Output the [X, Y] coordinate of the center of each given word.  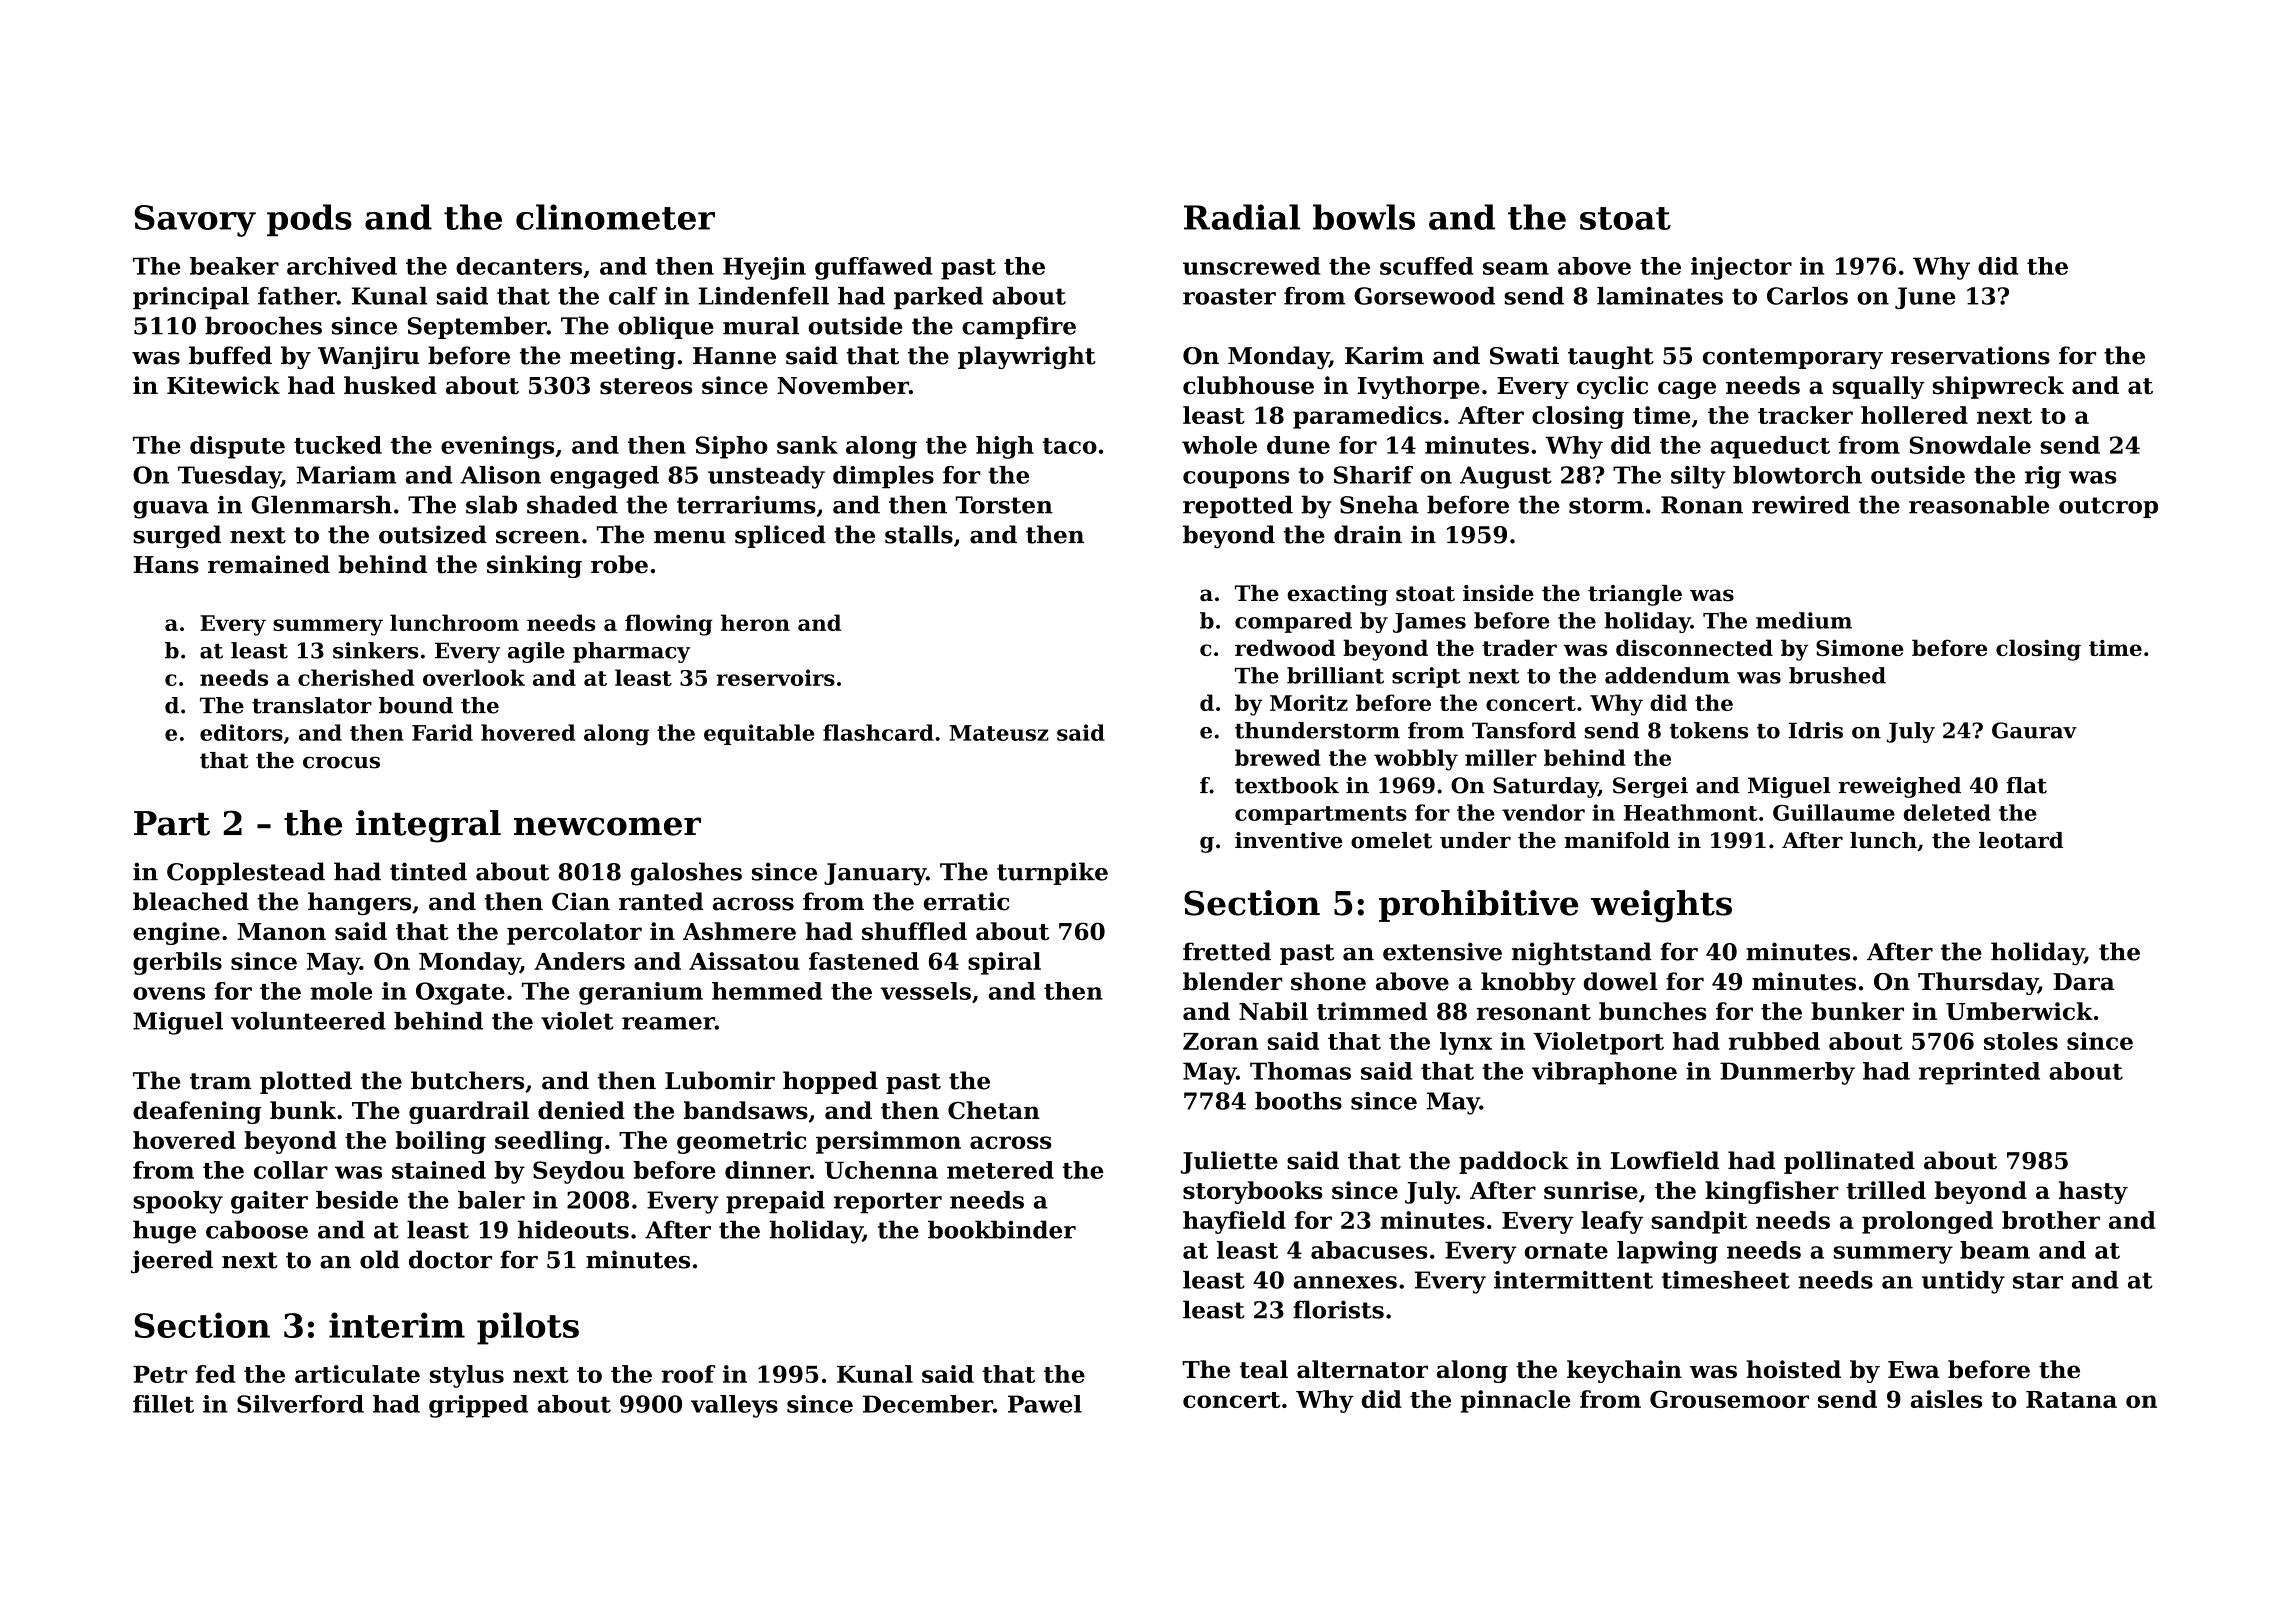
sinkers [375, 650]
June [1925, 298]
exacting [1337, 595]
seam [1516, 268]
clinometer [615, 217]
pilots [528, 1328]
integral [428, 826]
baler [491, 1200]
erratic [966, 901]
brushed [1837, 675]
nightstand [1582, 954]
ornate [1566, 1251]
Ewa [1913, 1370]
